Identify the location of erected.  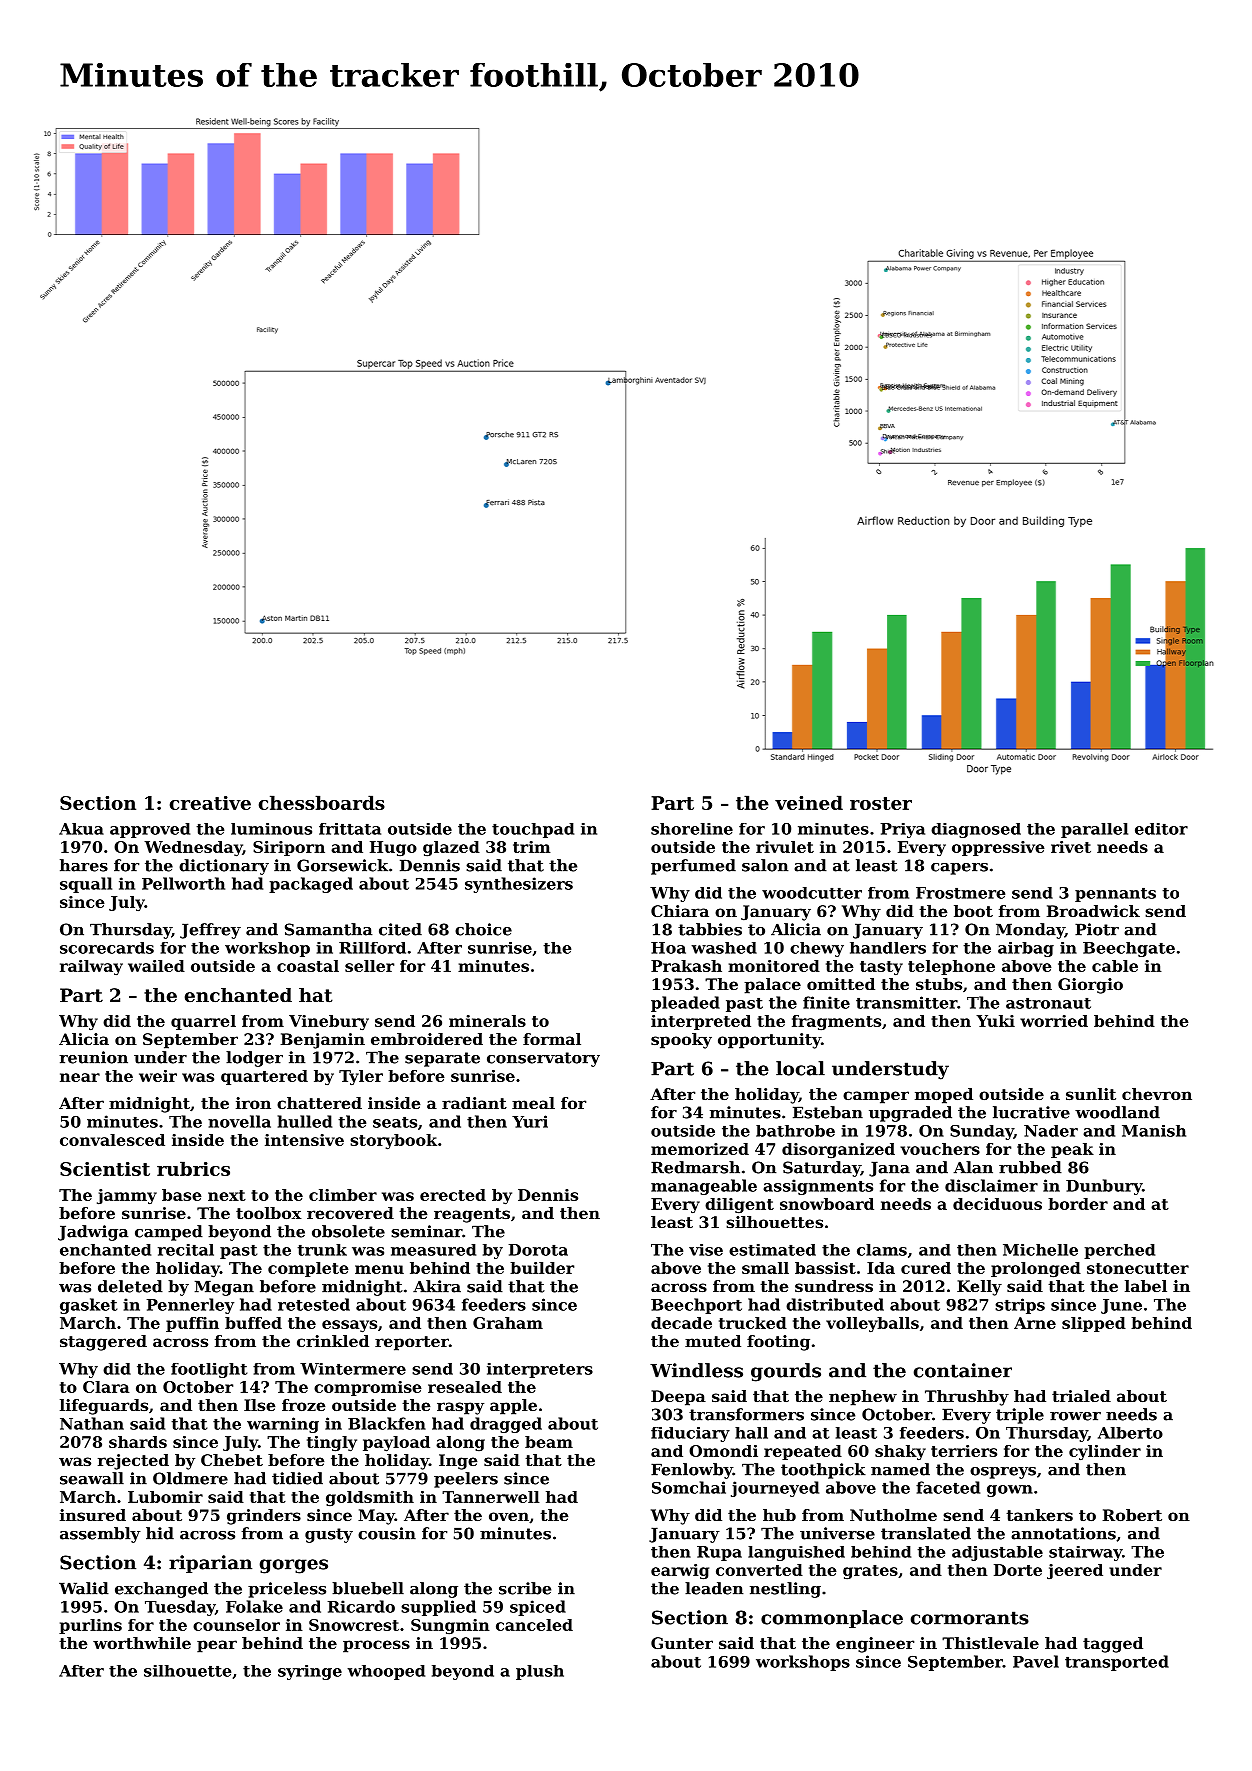
(453, 1195).
